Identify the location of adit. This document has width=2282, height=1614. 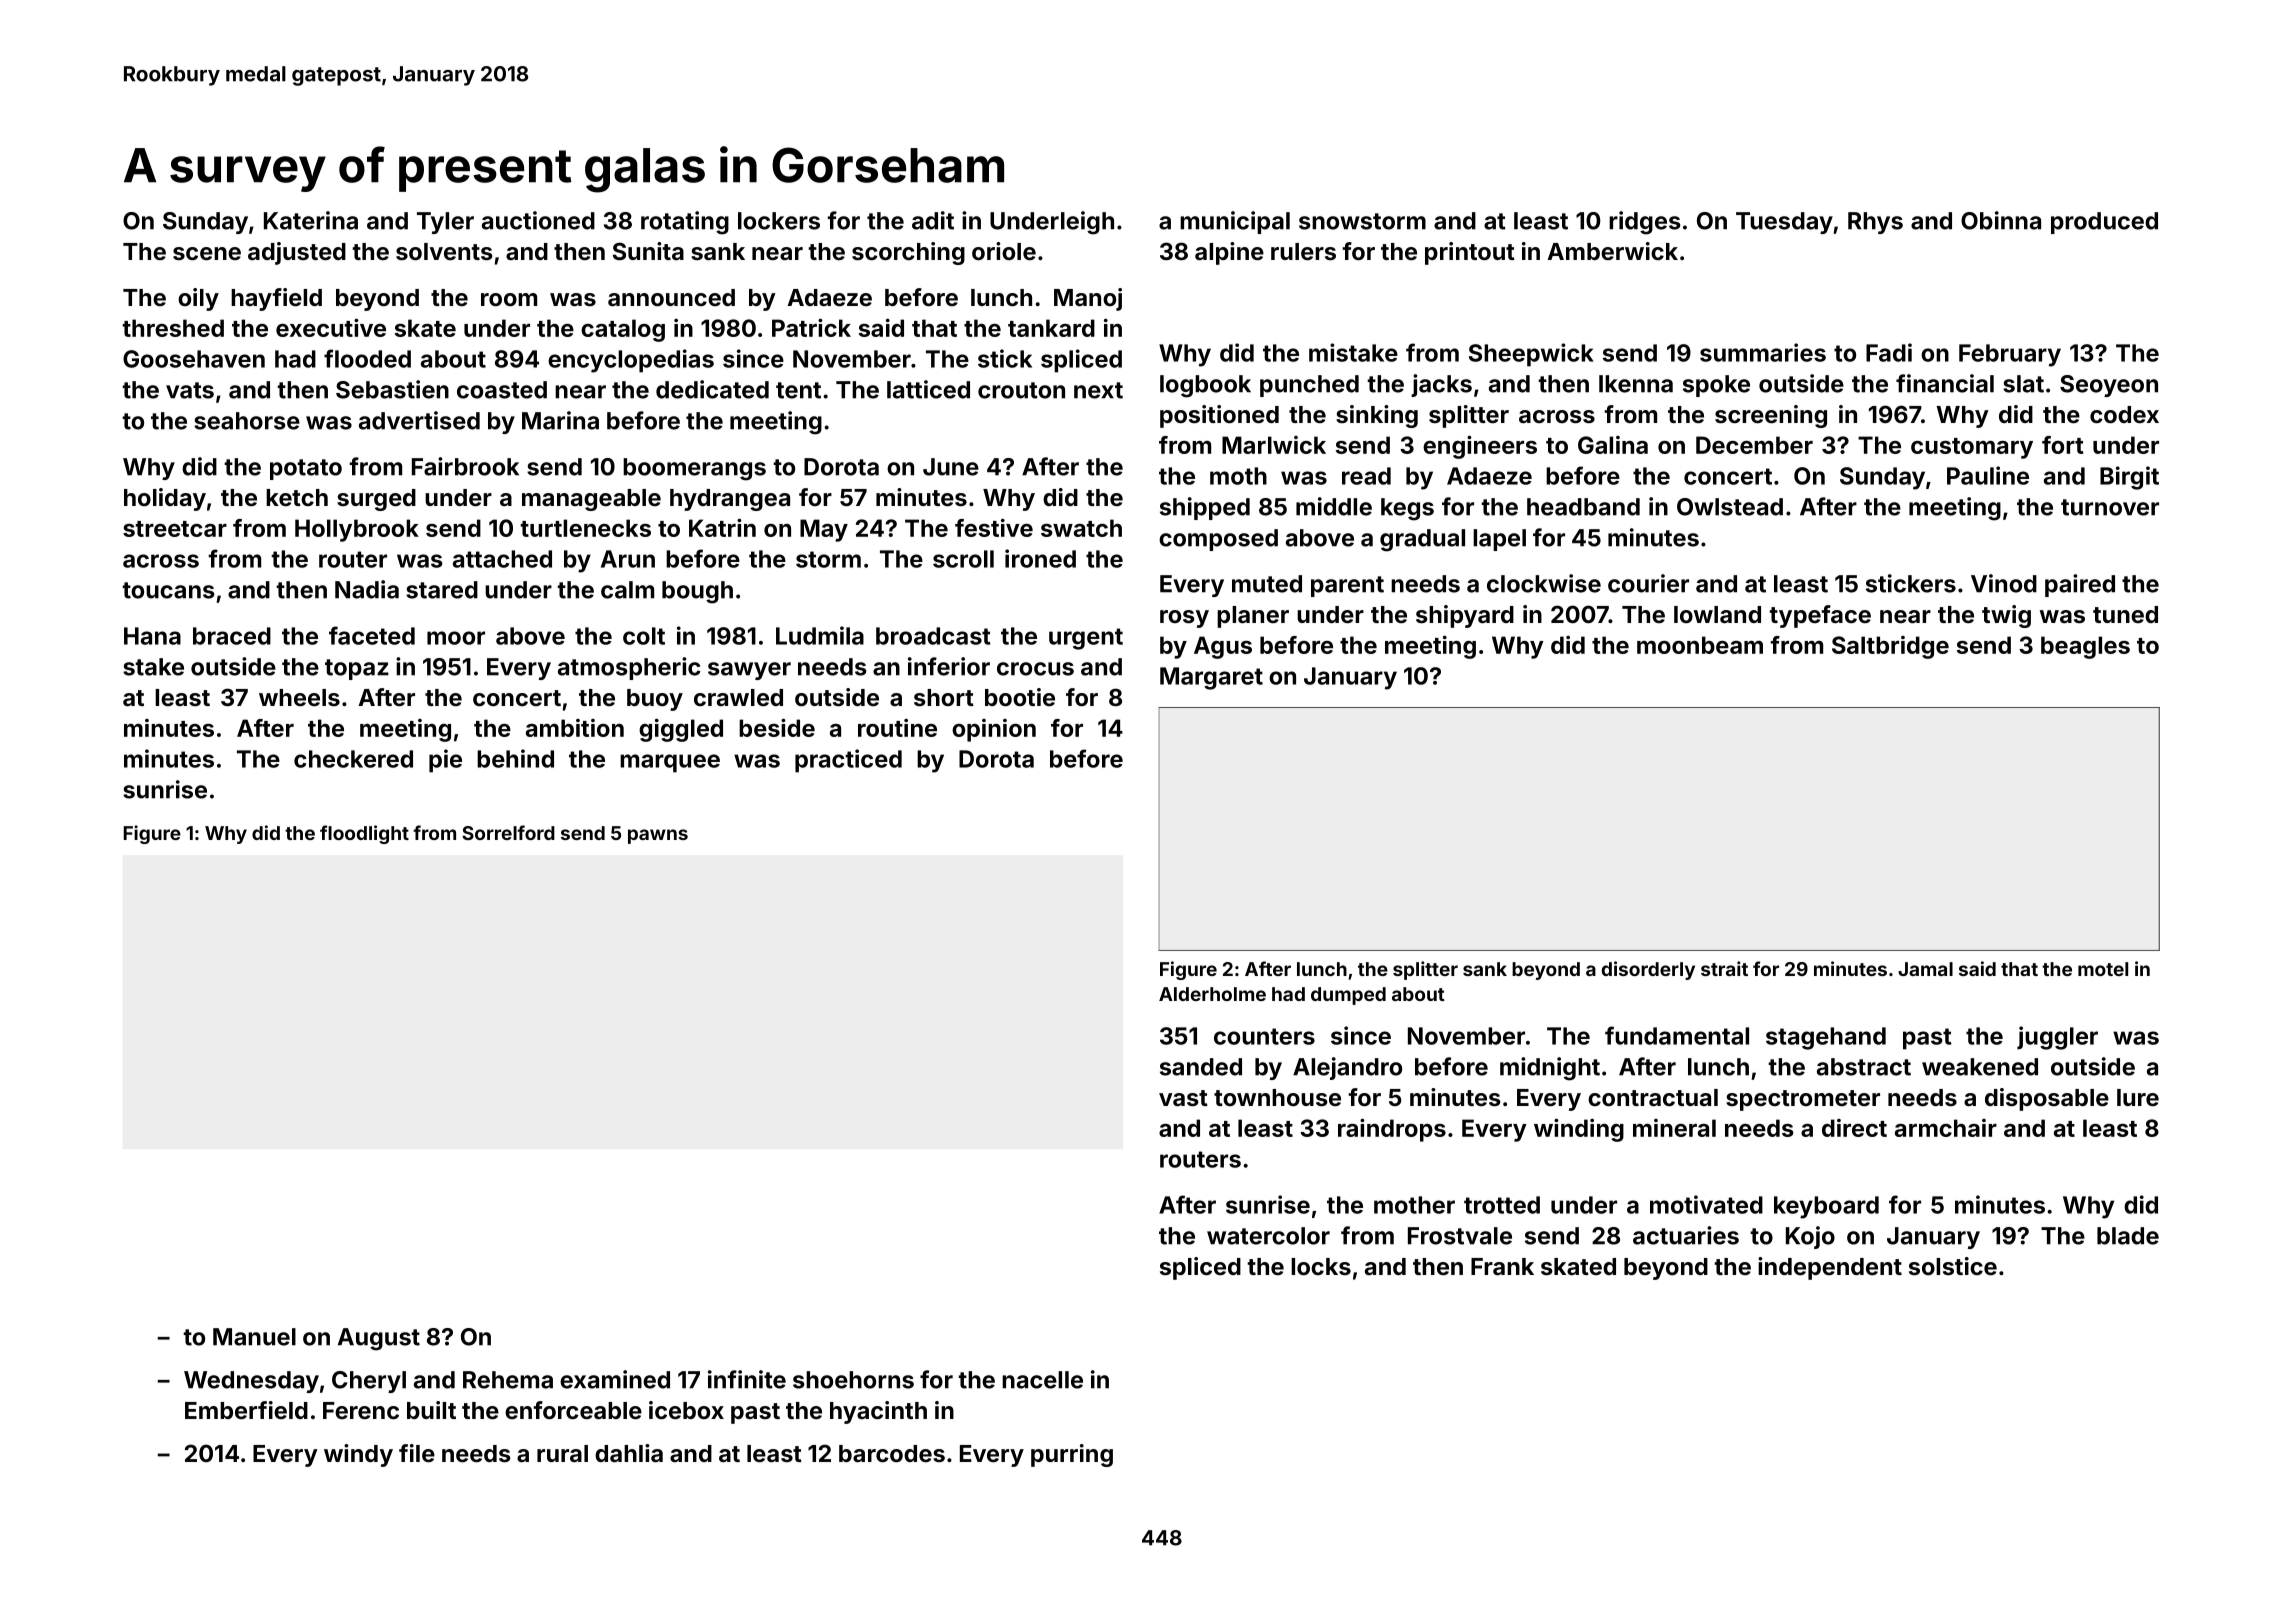
(933, 220).
